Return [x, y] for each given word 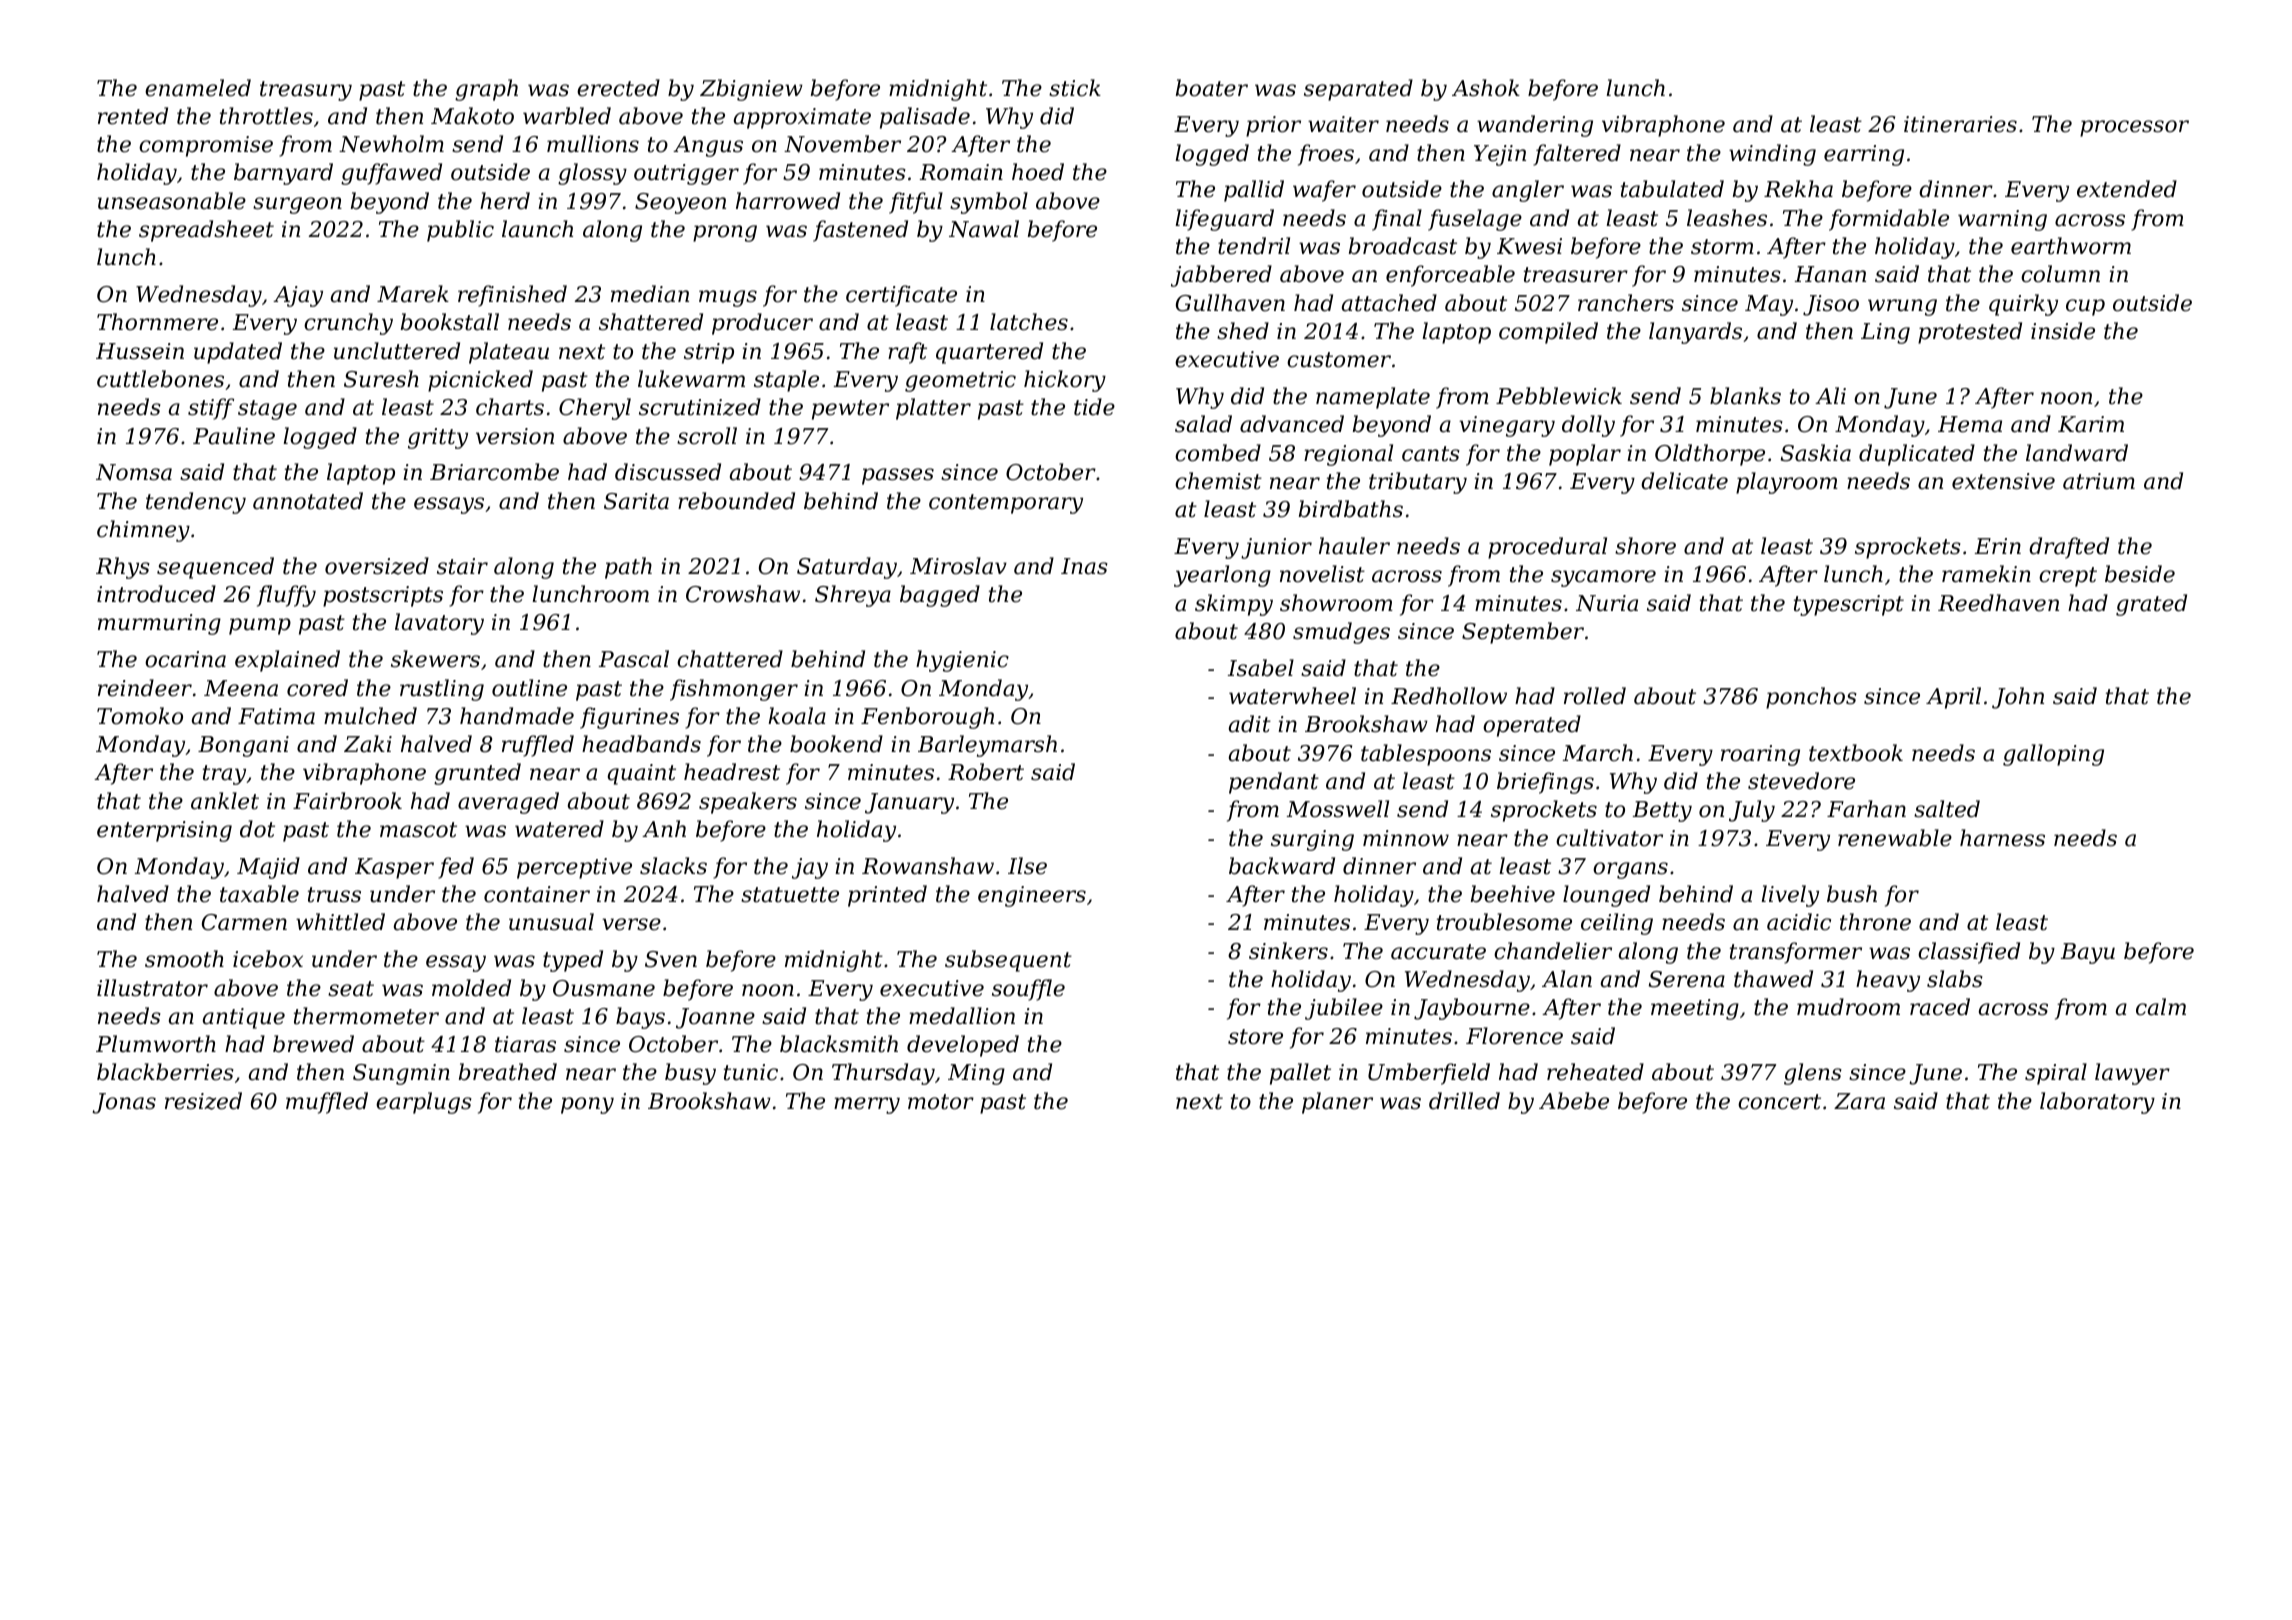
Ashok [1486, 88]
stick [1075, 88]
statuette [790, 895]
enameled [198, 88]
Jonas [124, 1103]
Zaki [368, 744]
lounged [1606, 896]
